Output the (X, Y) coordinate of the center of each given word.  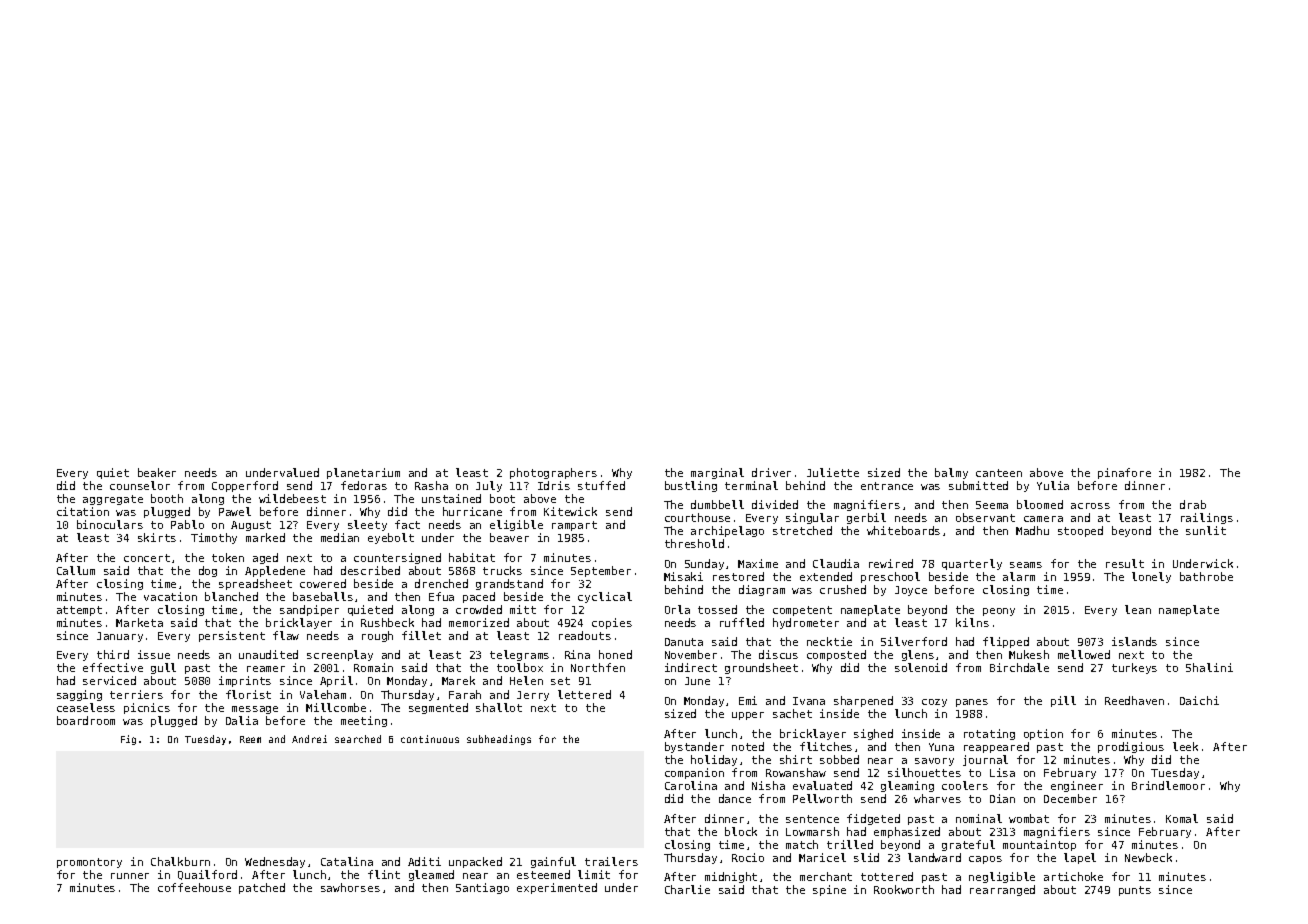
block (741, 831)
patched (262, 888)
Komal (1182, 818)
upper (748, 716)
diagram (762, 590)
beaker (157, 472)
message (255, 710)
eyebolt (391, 538)
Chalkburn (180, 861)
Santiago (482, 888)
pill (1063, 701)
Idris (554, 485)
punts (1135, 891)
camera (1043, 519)
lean (1138, 609)
